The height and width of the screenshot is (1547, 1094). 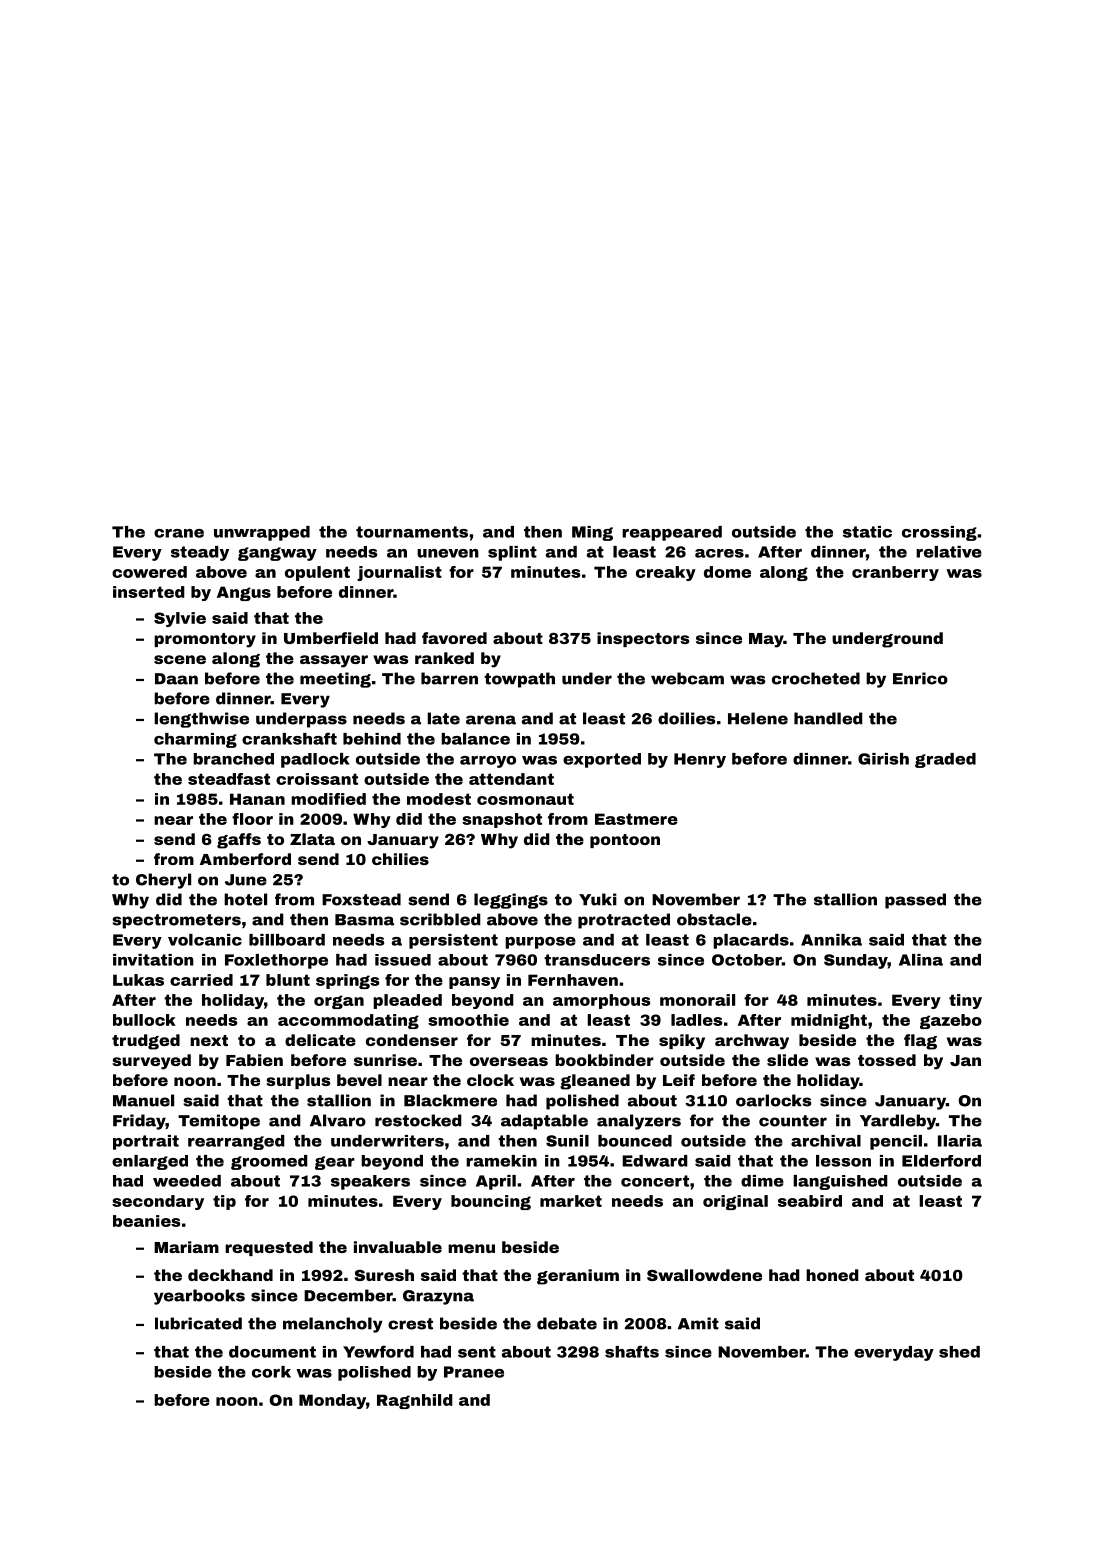 I want to click on Monday, so click(x=332, y=1401).
